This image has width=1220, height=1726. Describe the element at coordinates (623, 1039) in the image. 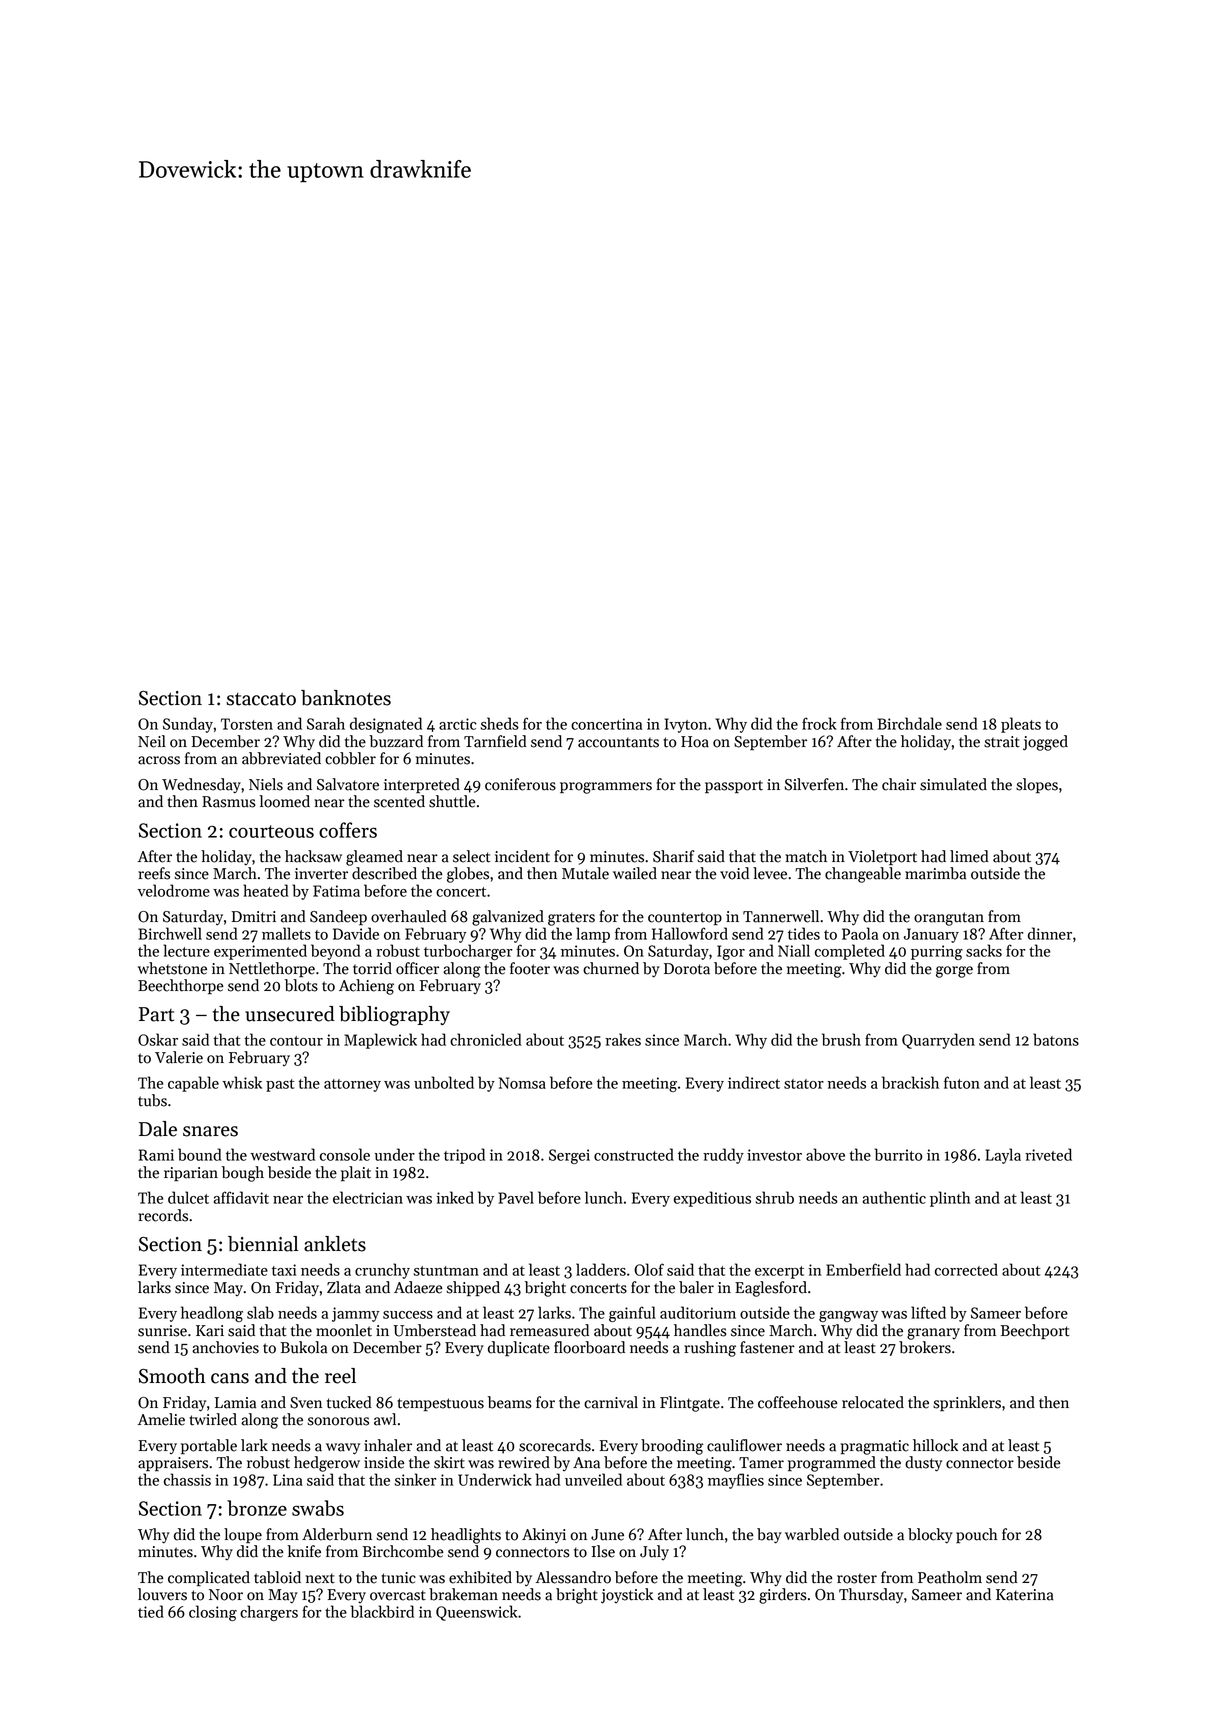

I see `rakes` at that location.
